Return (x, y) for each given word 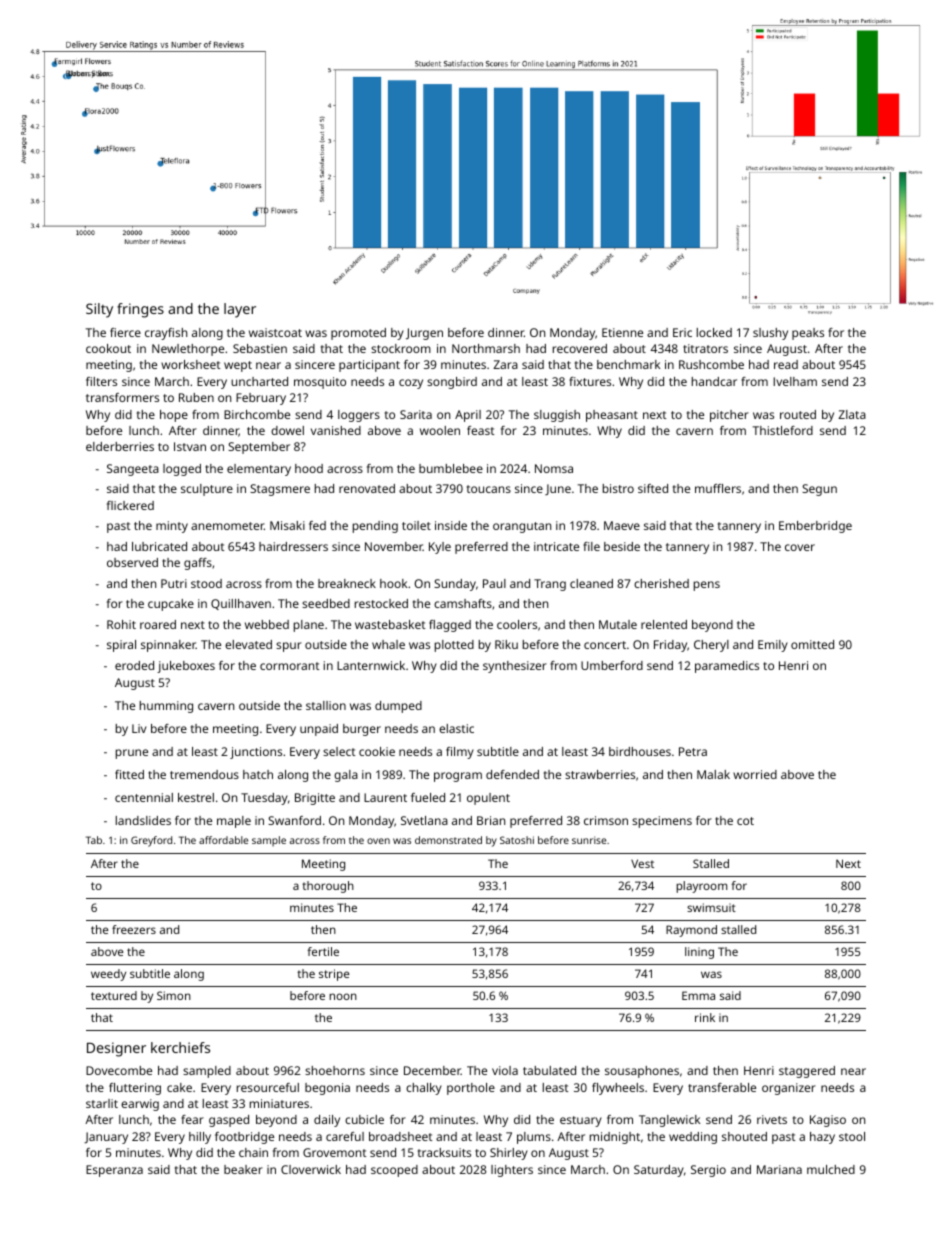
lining (699, 953)
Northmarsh (486, 348)
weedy (108, 975)
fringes (140, 310)
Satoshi (517, 840)
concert (605, 645)
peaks (808, 334)
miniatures (279, 1103)
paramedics (727, 667)
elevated (248, 644)
